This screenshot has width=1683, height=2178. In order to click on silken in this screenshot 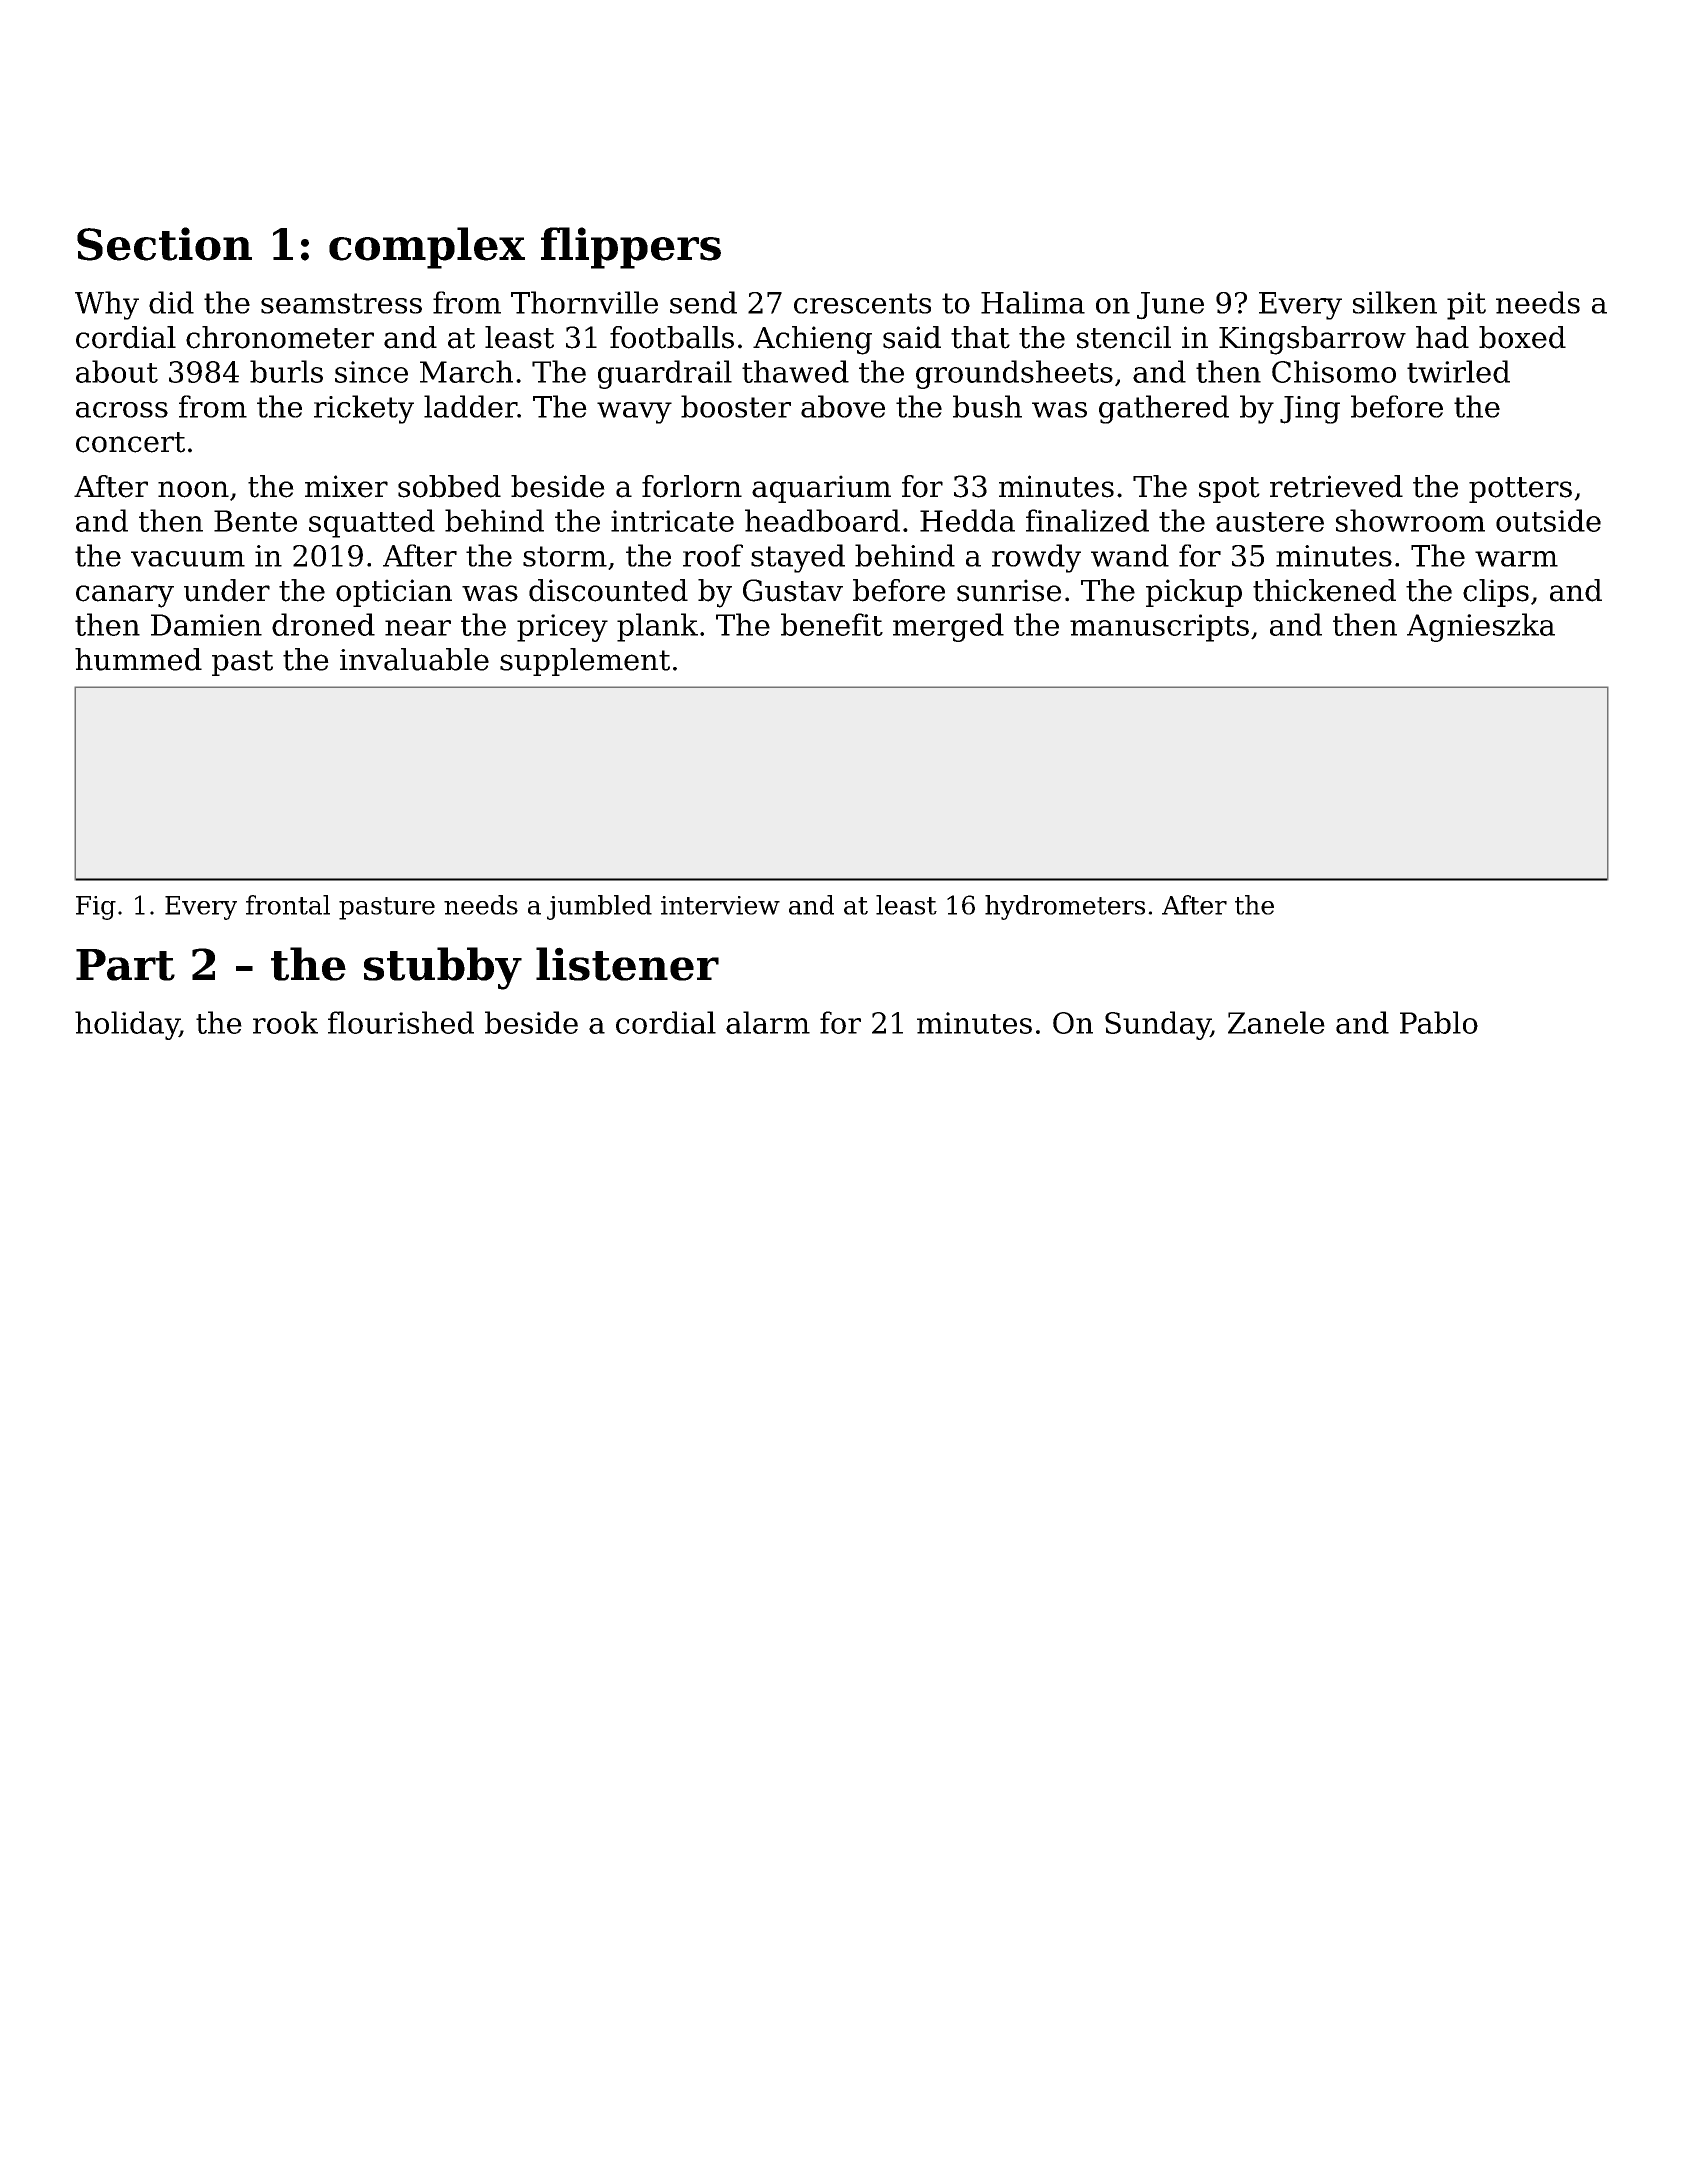, I will do `click(1395, 302)`.
